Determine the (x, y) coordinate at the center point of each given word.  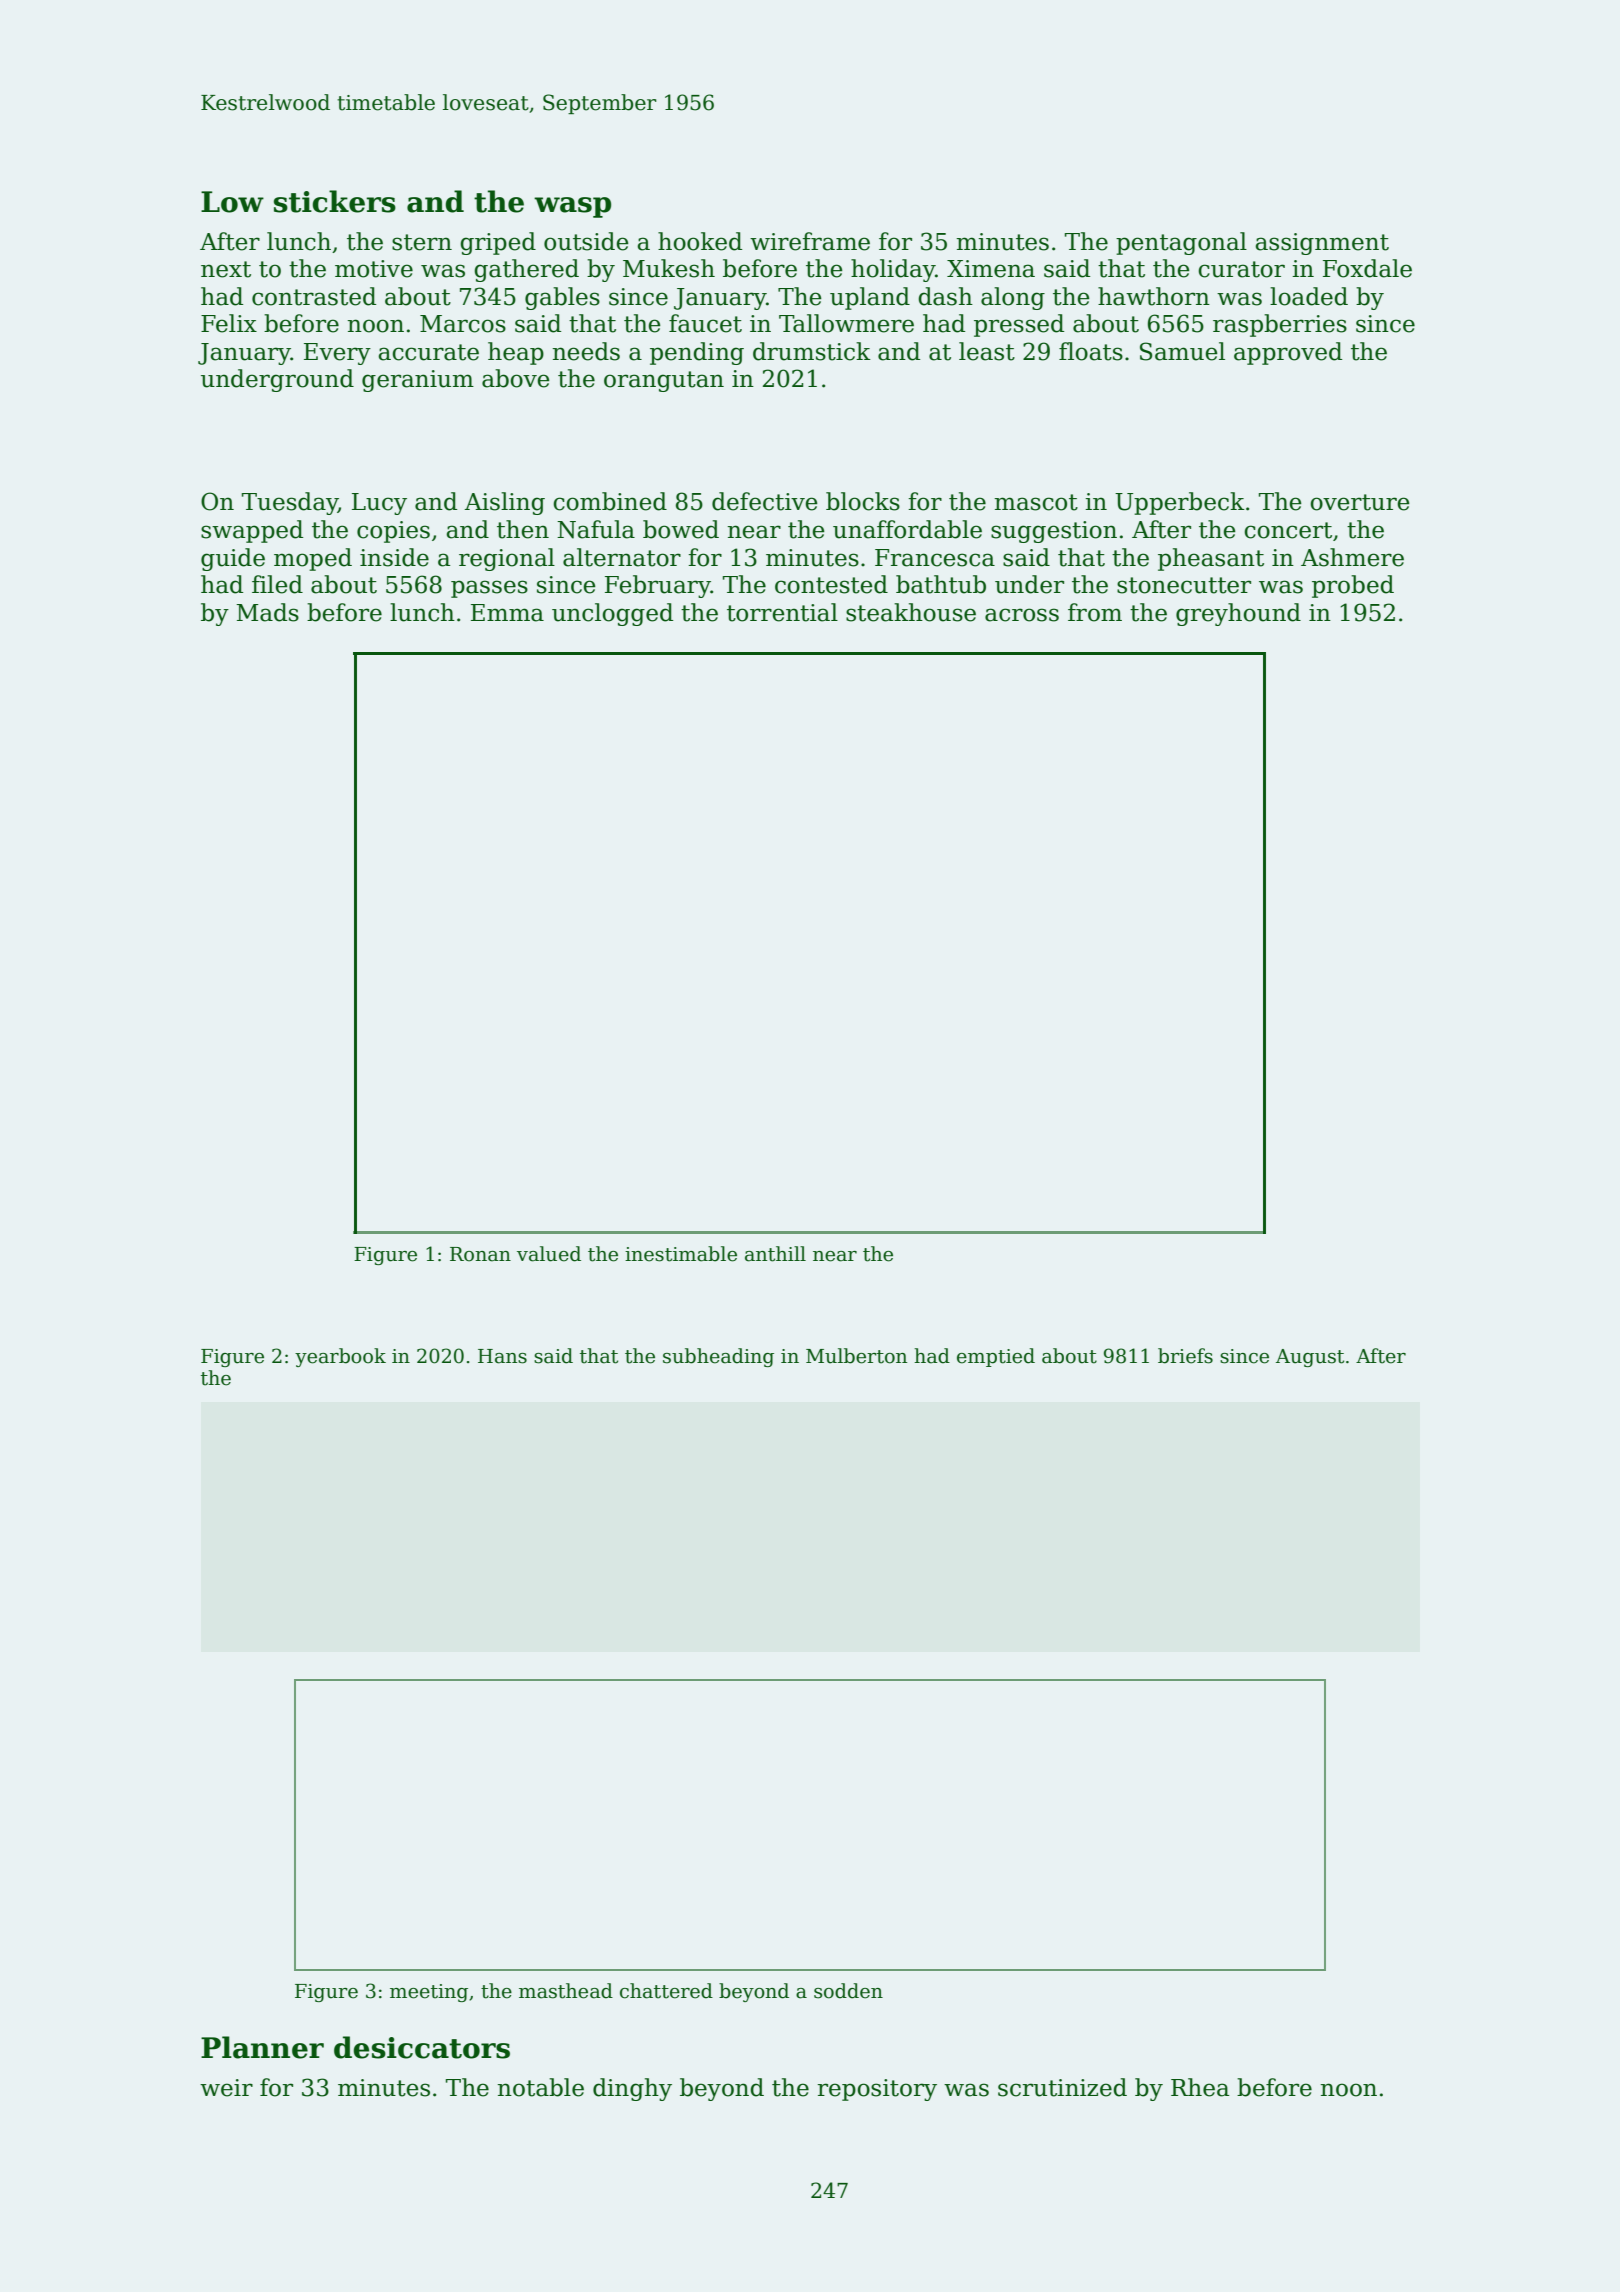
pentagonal (1181, 243)
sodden (848, 1991)
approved (1288, 353)
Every (337, 354)
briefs (1185, 1356)
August (1310, 1358)
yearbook (340, 1357)
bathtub (941, 584)
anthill (775, 1254)
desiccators (422, 2047)
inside (394, 557)
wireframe (810, 241)
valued (549, 1254)
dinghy (632, 2089)
